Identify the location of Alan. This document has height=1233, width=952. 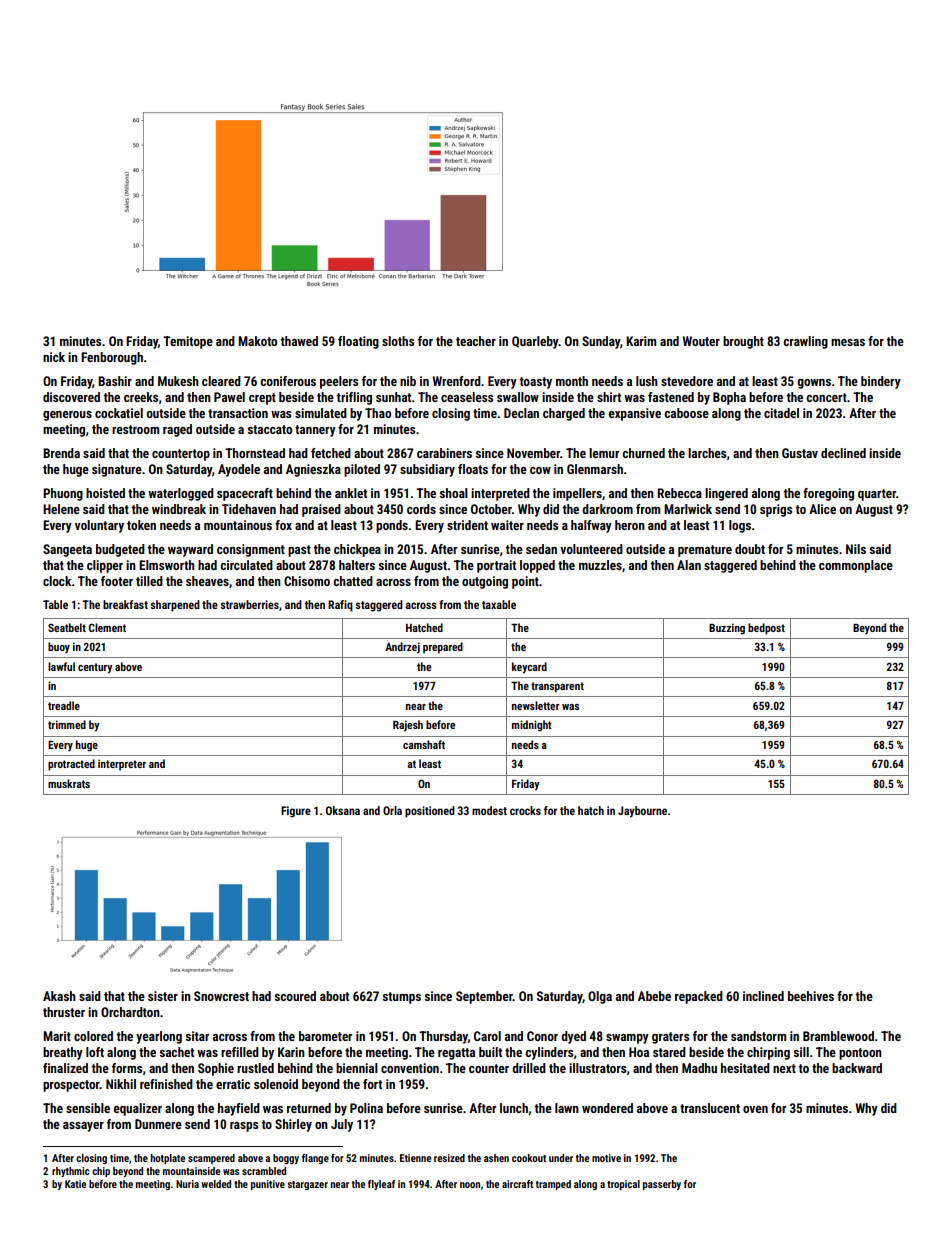
(689, 565).
